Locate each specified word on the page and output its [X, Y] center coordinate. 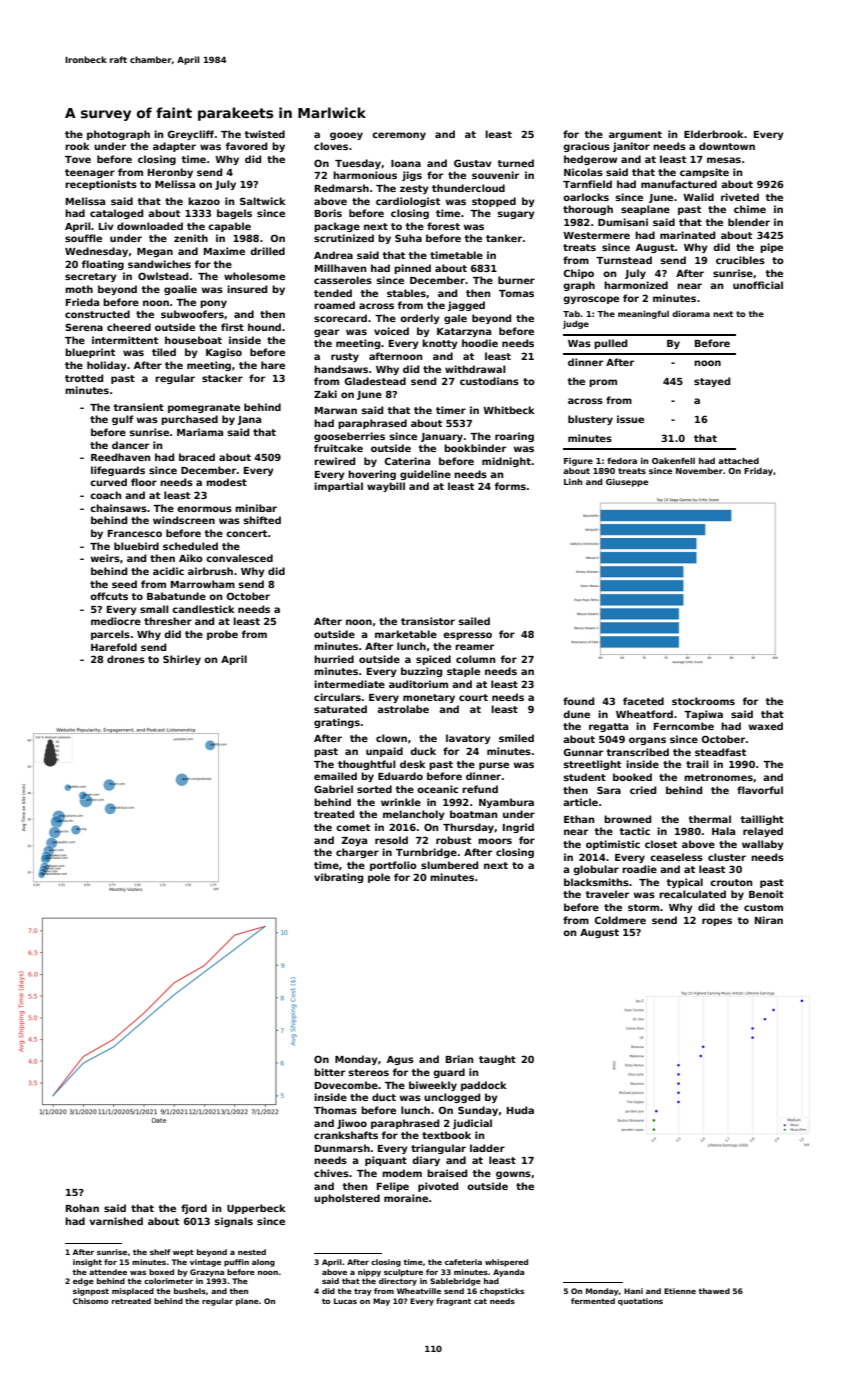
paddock [484, 1086]
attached [738, 460]
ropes [717, 922]
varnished [116, 1221]
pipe [771, 248]
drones [126, 659]
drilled [267, 251]
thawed [714, 1291]
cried [643, 790]
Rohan [82, 1208]
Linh [573, 481]
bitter [329, 1072]
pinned [412, 269]
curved [108, 482]
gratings [337, 723]
